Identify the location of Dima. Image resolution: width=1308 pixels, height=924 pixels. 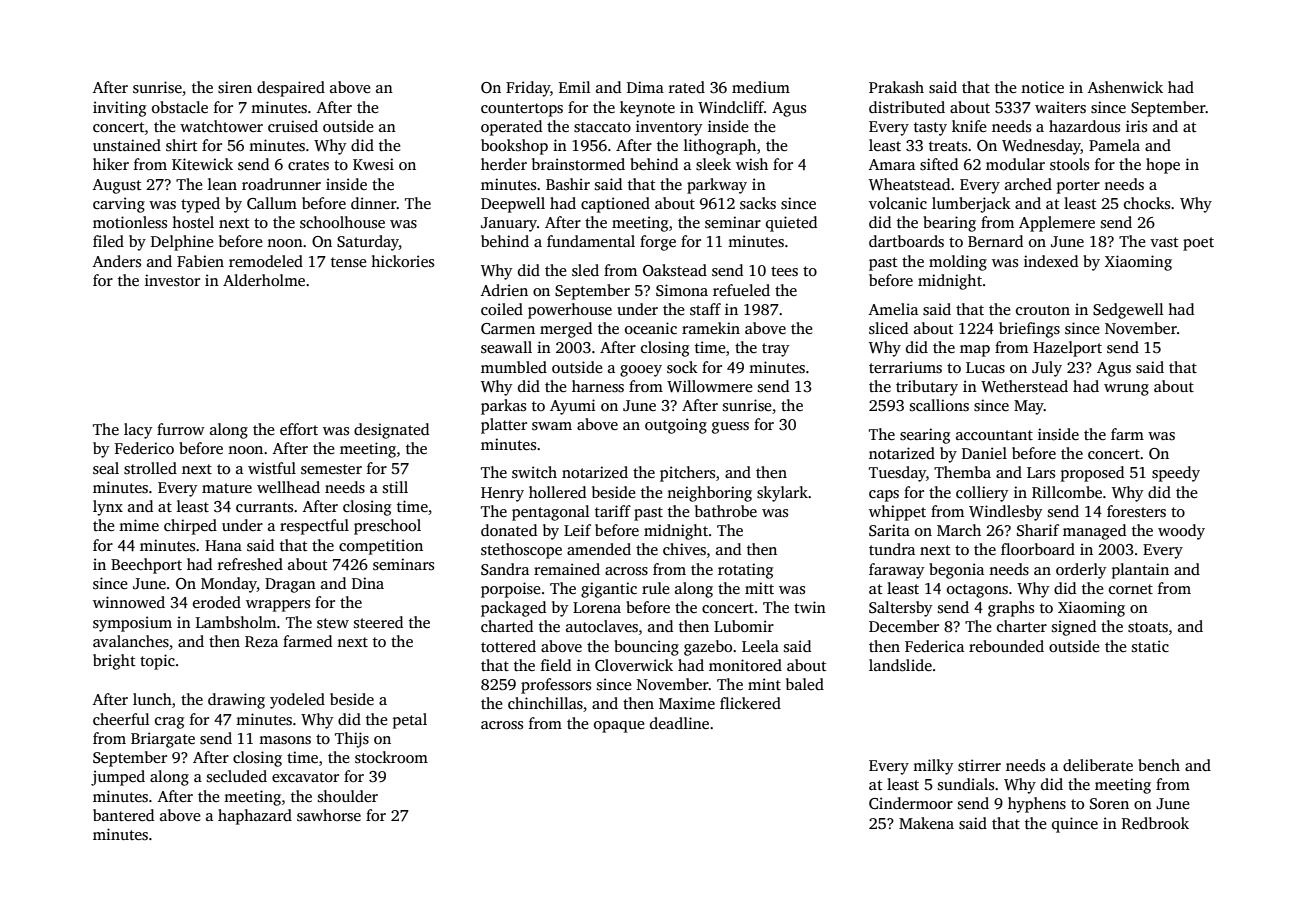
(645, 87).
